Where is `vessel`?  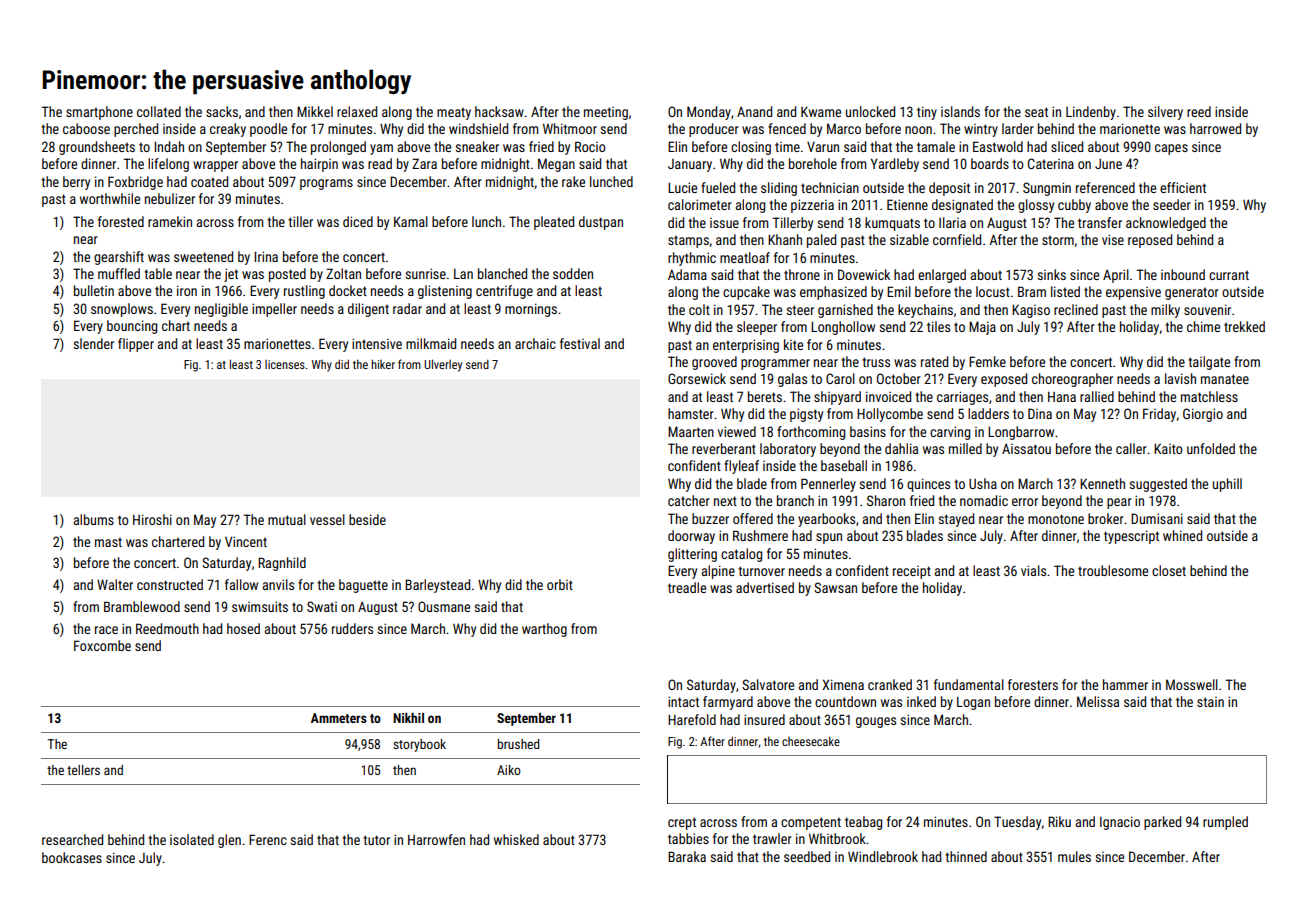 vessel is located at coordinates (327, 519).
